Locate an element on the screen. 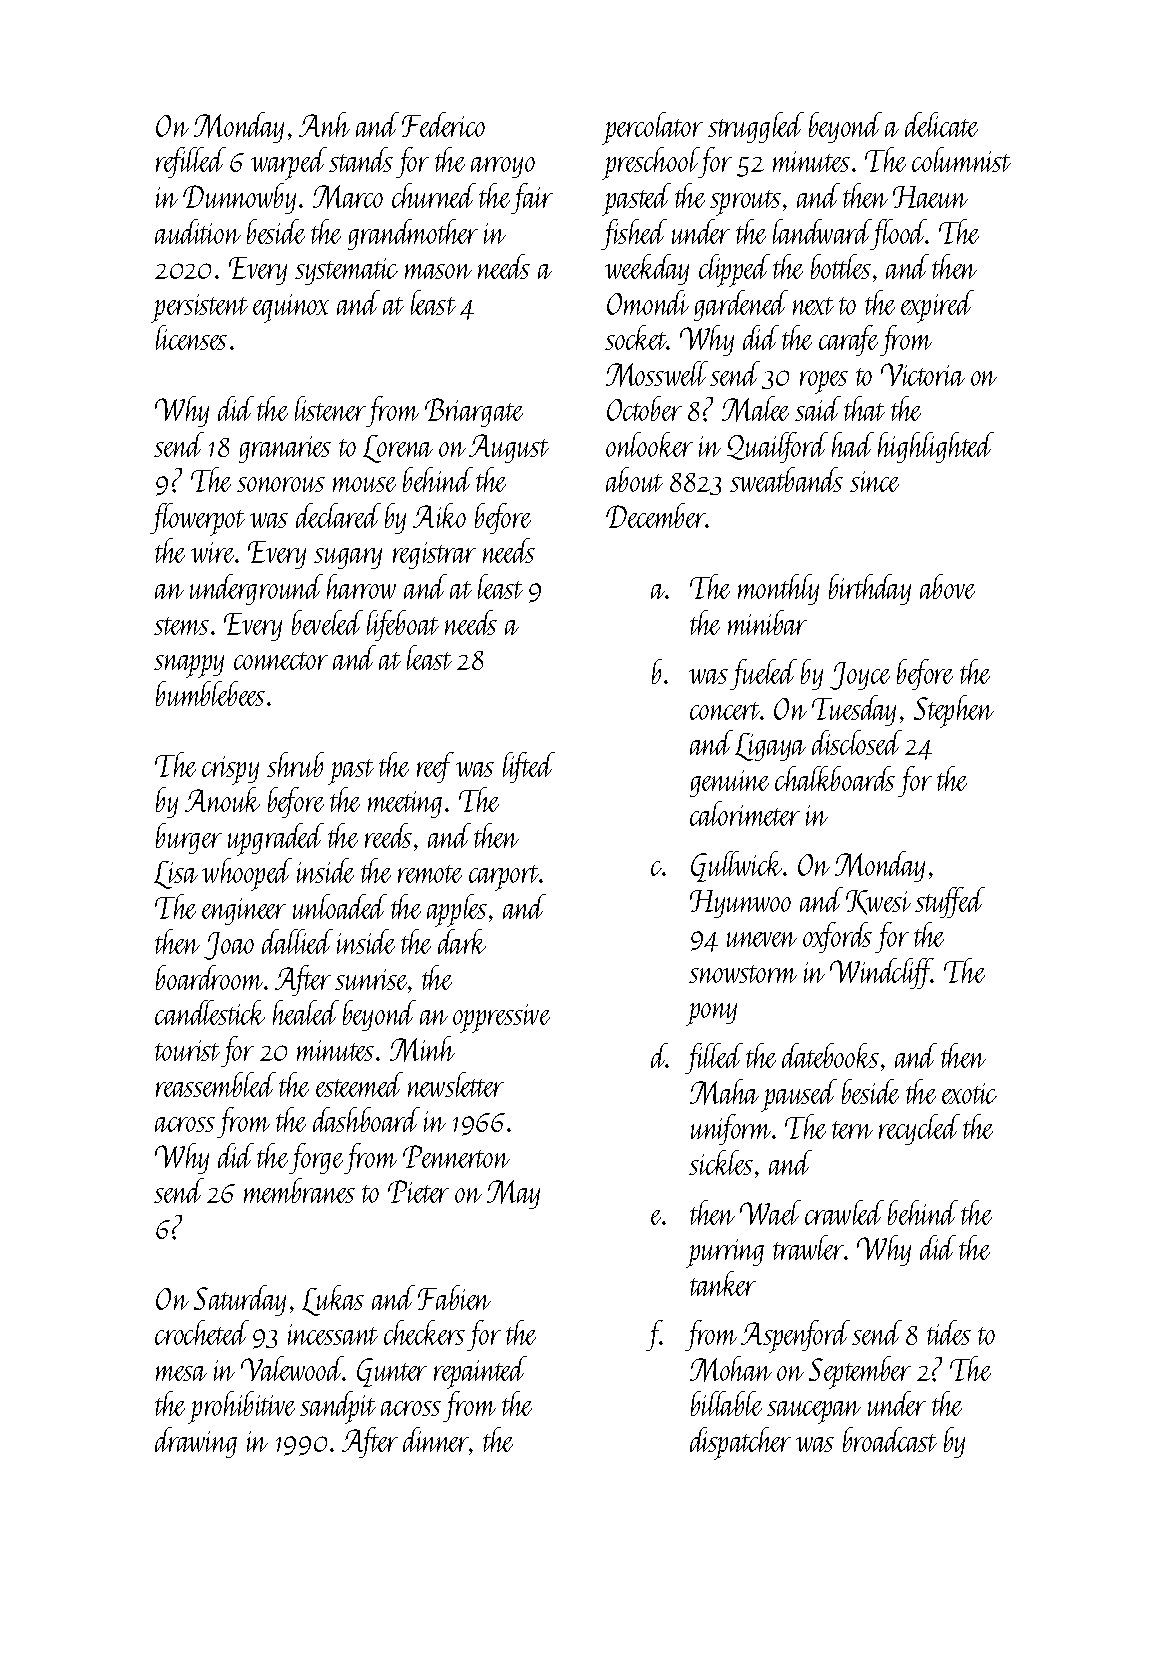 This screenshot has width=1165, height=1654. struggled is located at coordinates (756, 127).
